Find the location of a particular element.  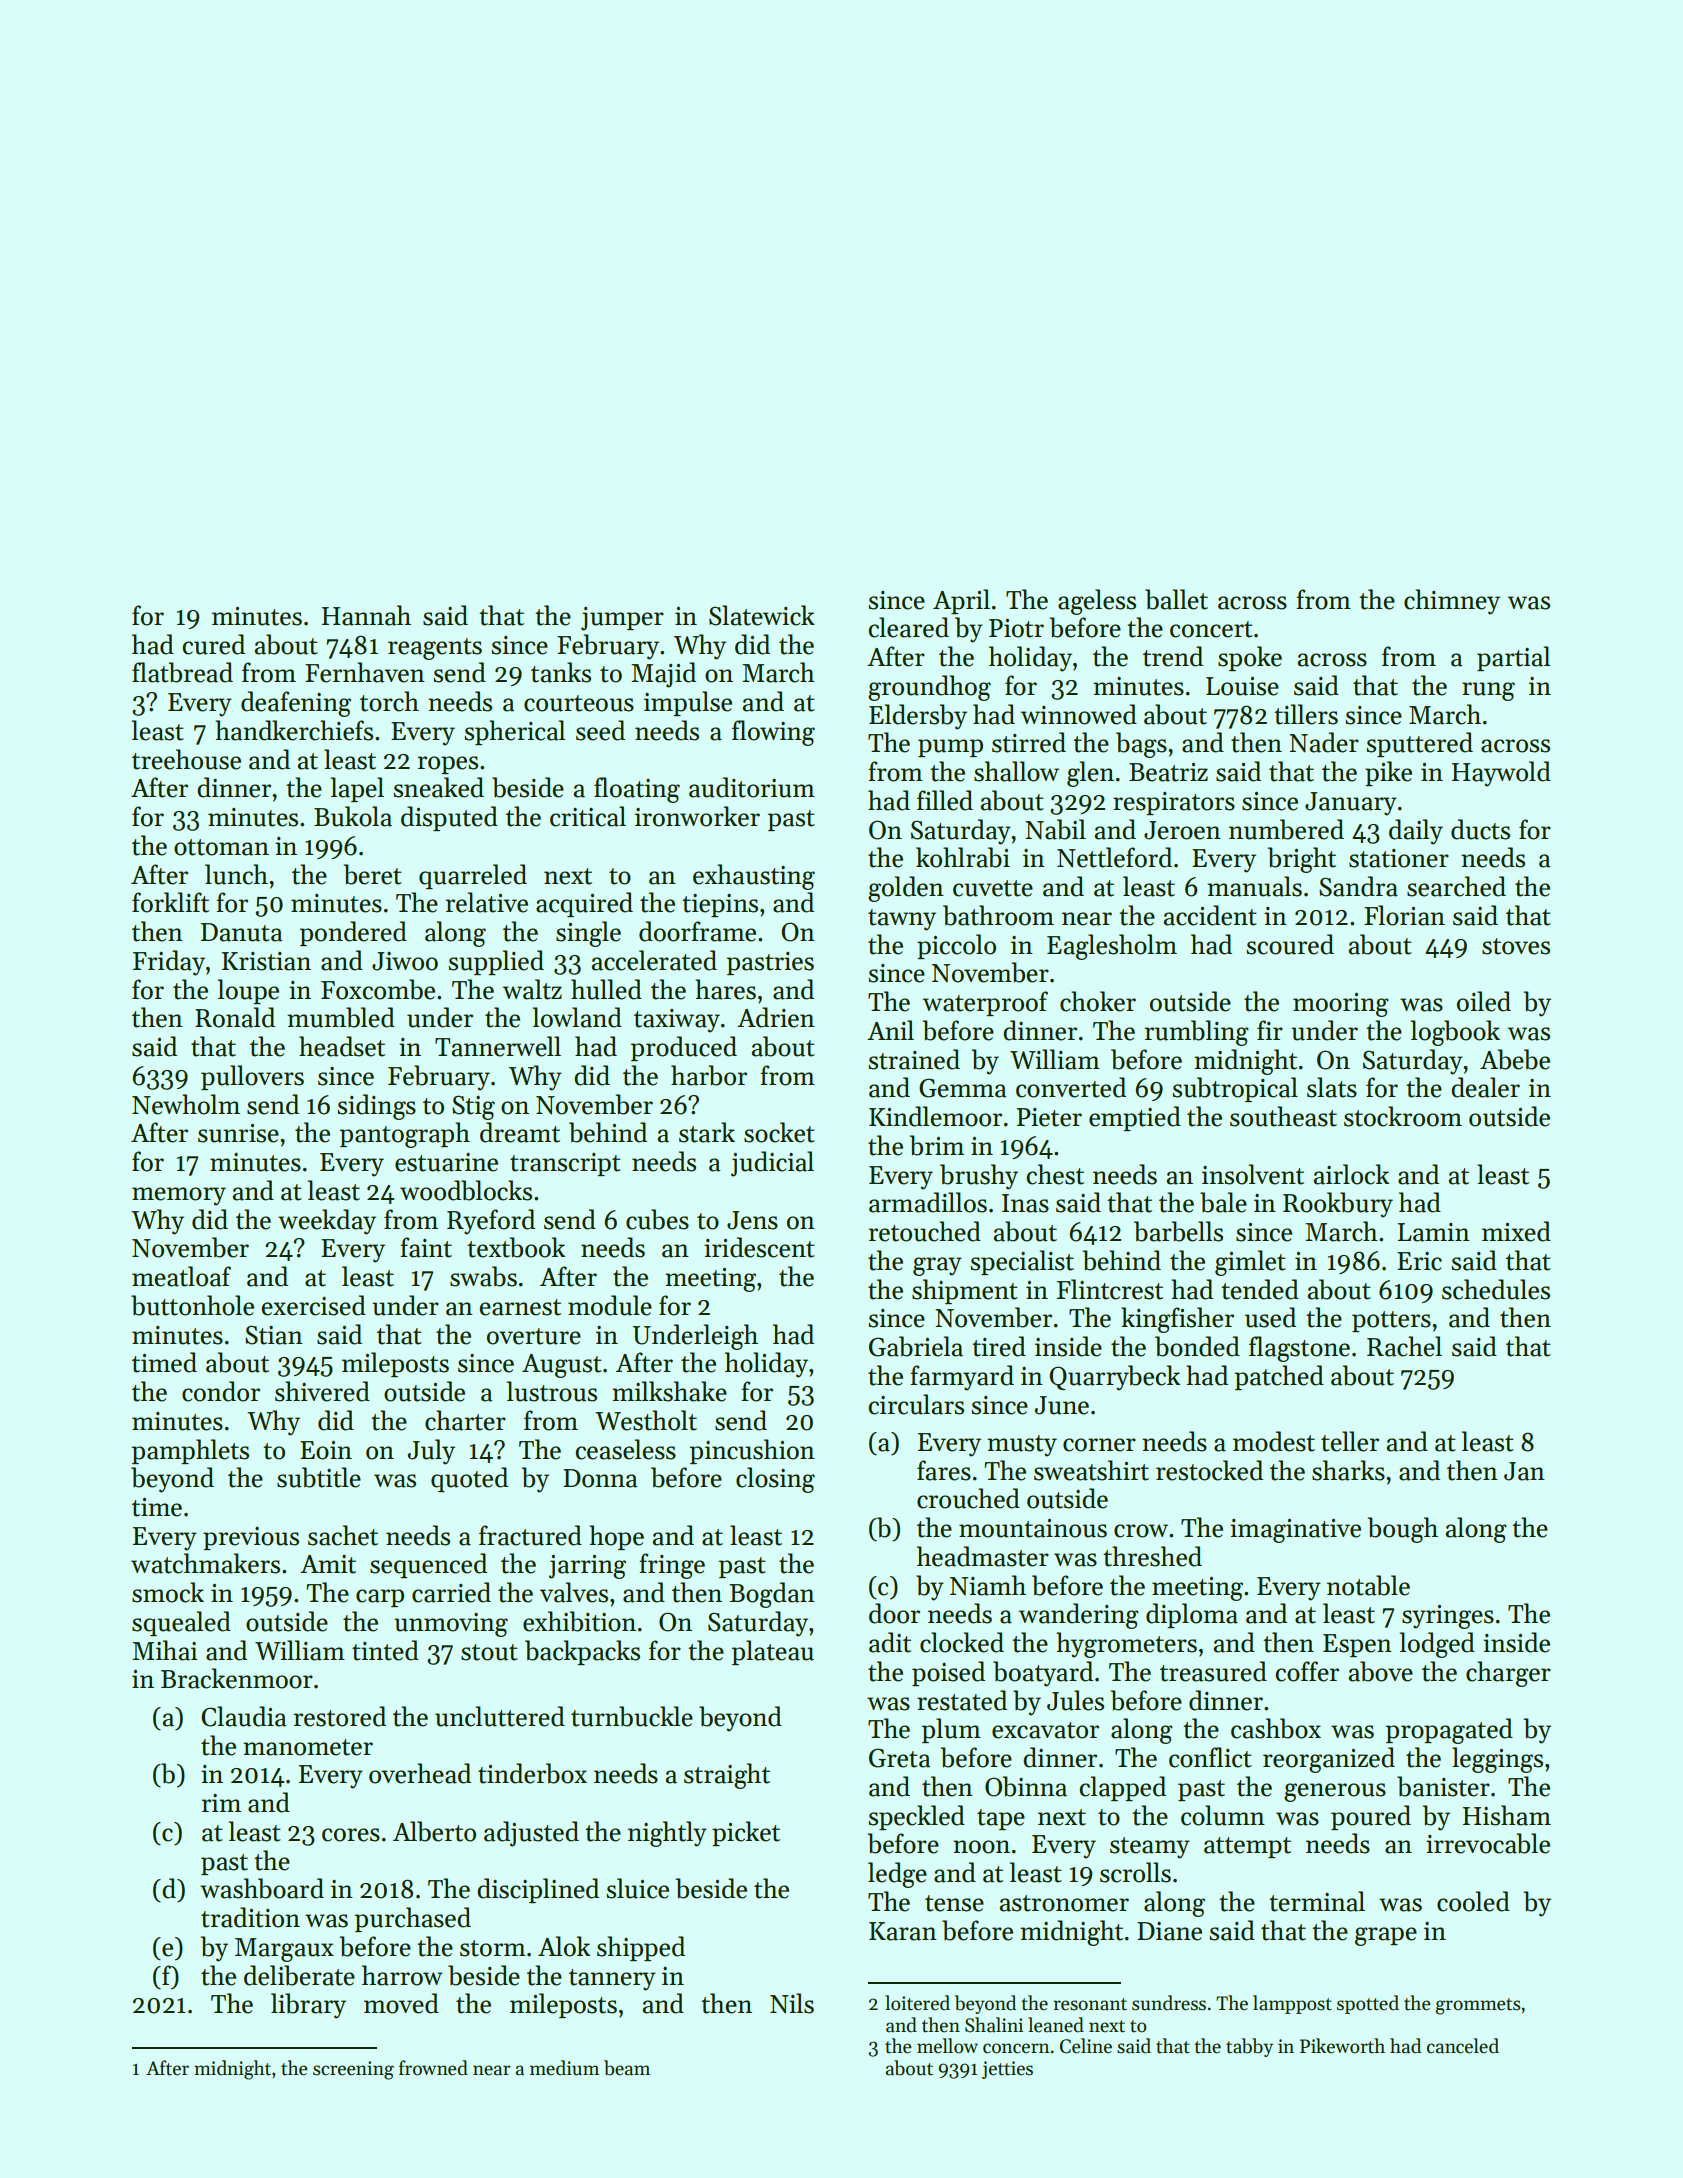

April is located at coordinates (961, 601).
